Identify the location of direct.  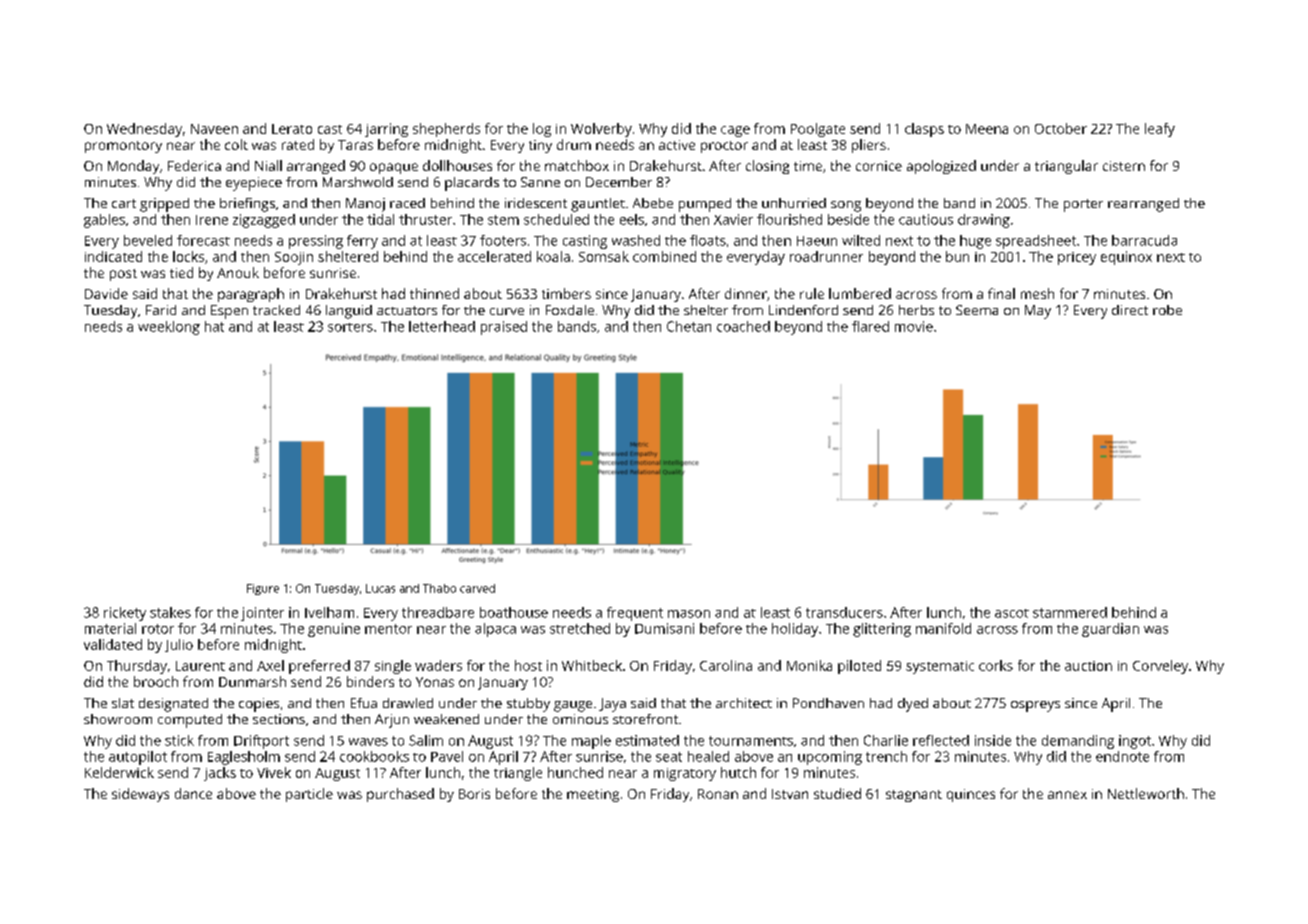
(1130, 310).
